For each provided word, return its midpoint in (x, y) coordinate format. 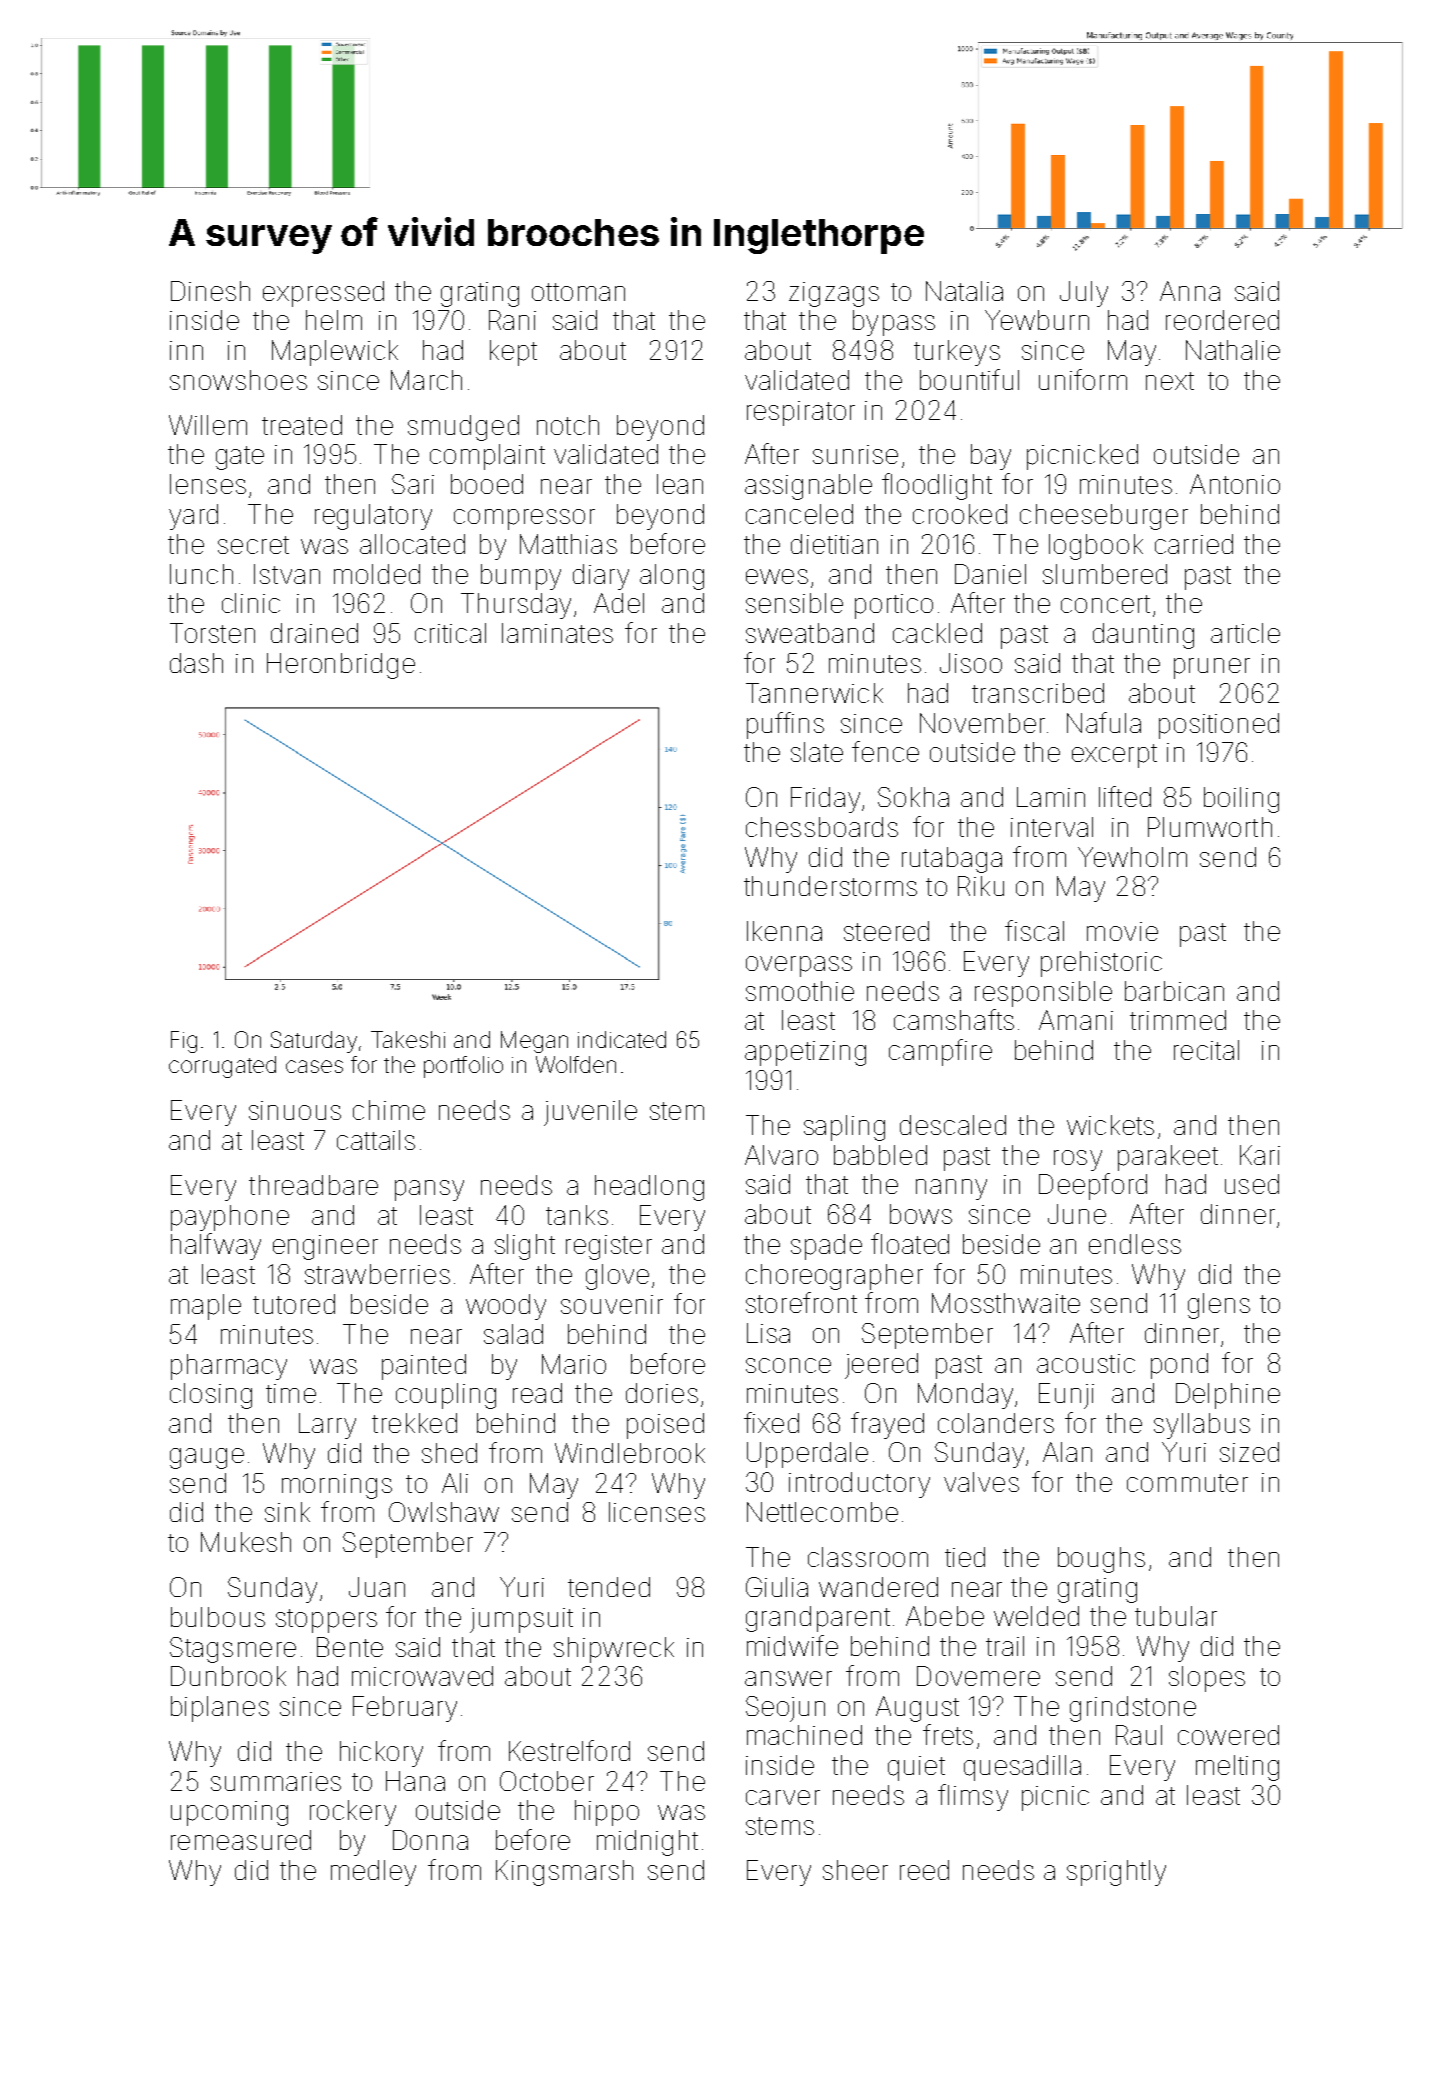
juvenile (590, 1113)
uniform (1083, 379)
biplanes (220, 1709)
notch (568, 425)
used (1252, 1184)
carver (783, 1797)
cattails (376, 1140)
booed (487, 484)
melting (1237, 1768)
